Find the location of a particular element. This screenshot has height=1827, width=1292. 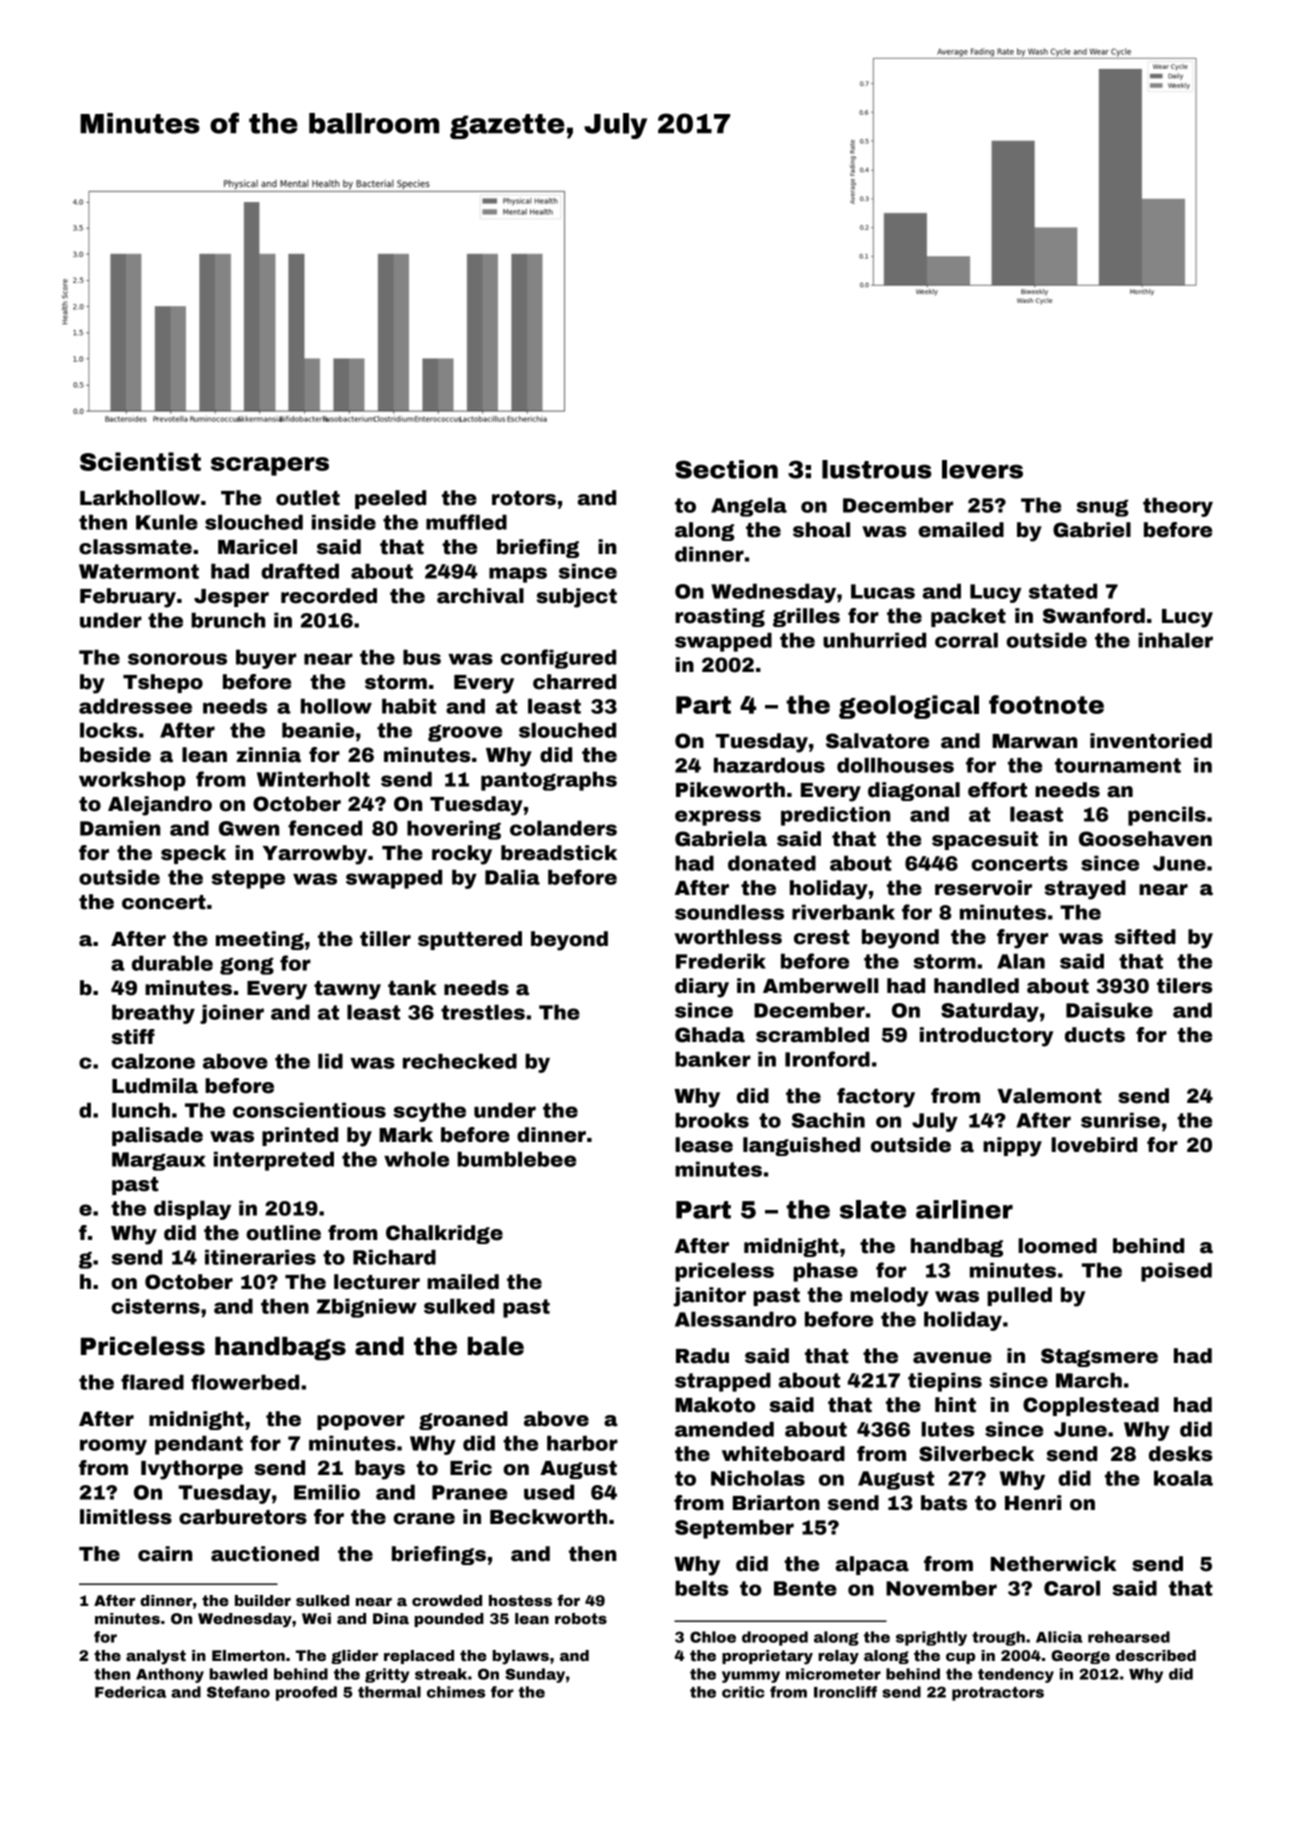

bale is located at coordinates (496, 1346).
